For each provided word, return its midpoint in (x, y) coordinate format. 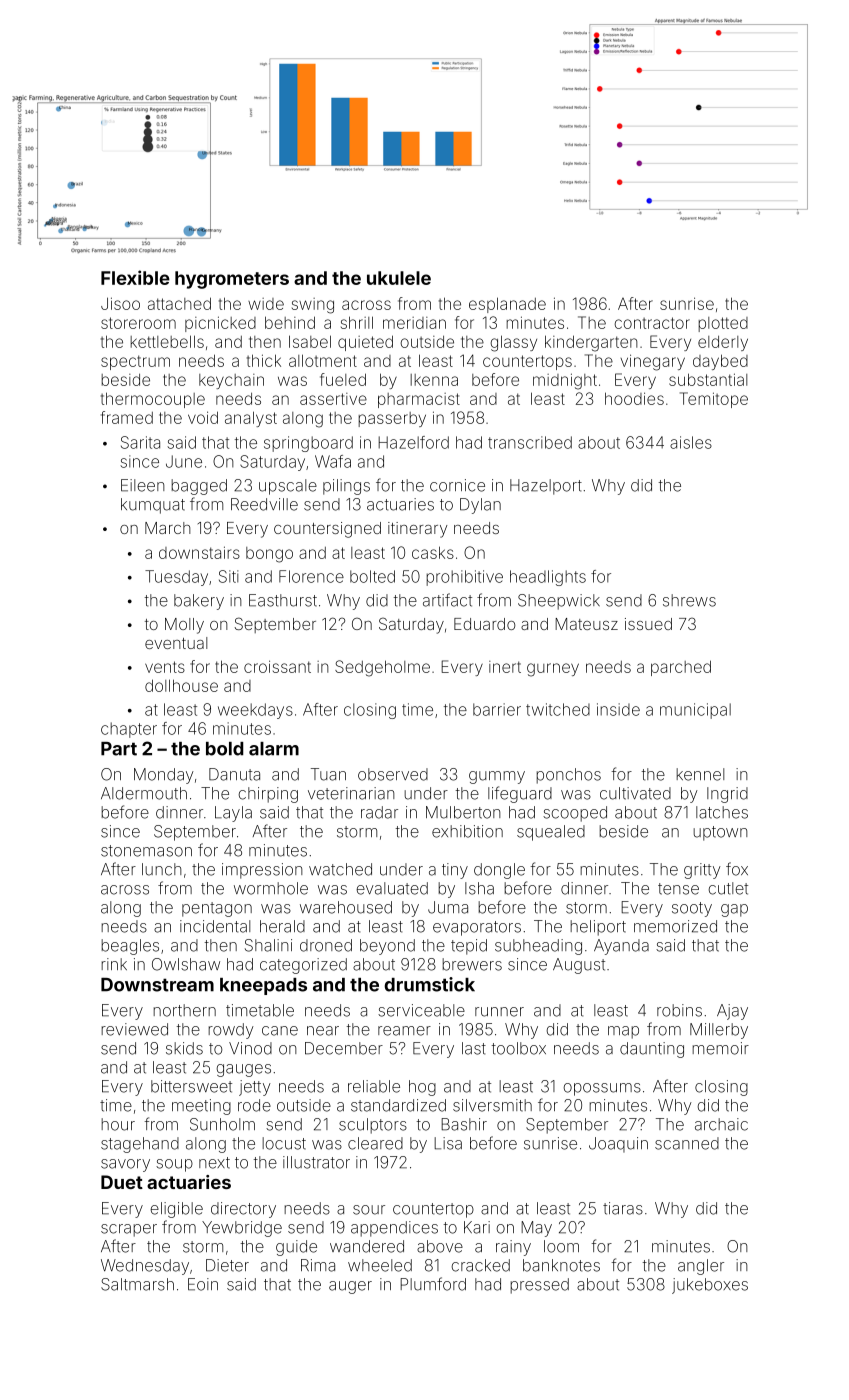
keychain (231, 381)
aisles (691, 442)
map (623, 1032)
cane (280, 1031)
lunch (162, 869)
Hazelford (413, 442)
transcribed (530, 442)
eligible (176, 1210)
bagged (199, 487)
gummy (497, 777)
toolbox (518, 1048)
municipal (695, 711)
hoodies (634, 398)
